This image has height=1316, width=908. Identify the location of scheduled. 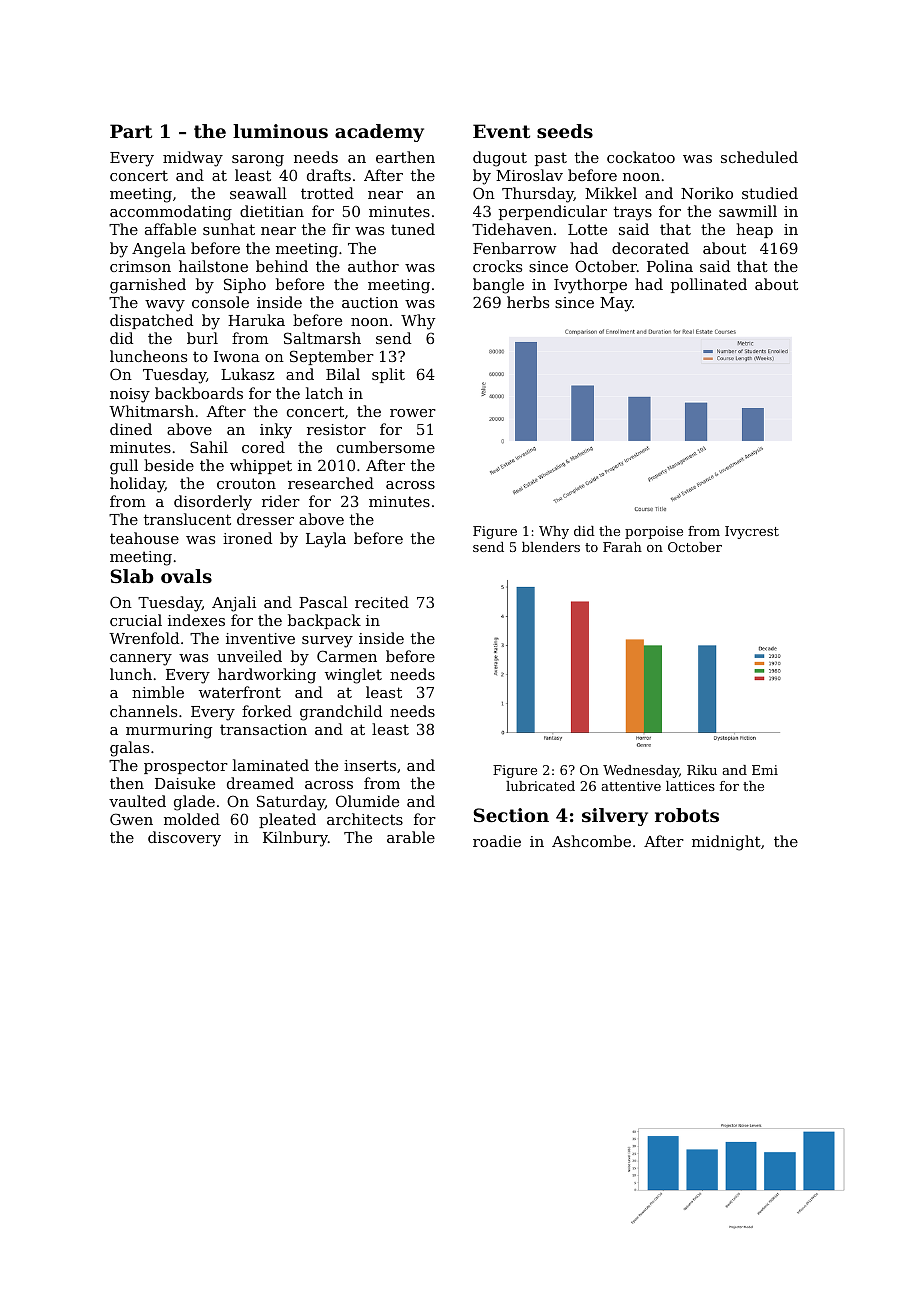
(759, 157).
